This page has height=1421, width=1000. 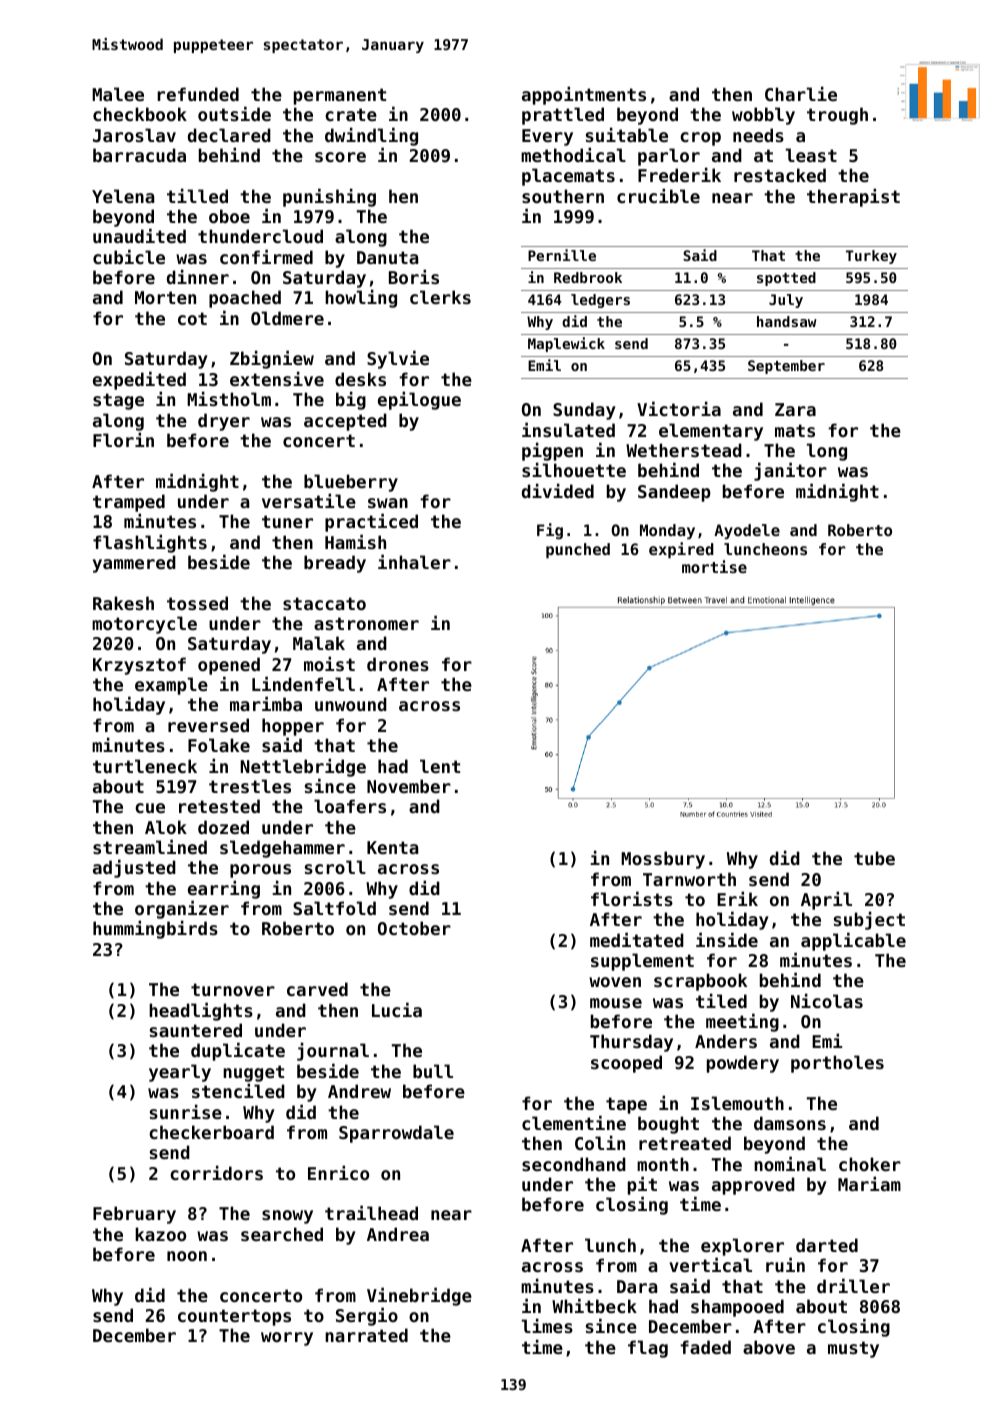 What do you see at coordinates (853, 197) in the page?
I see `therapist` at bounding box center [853, 197].
